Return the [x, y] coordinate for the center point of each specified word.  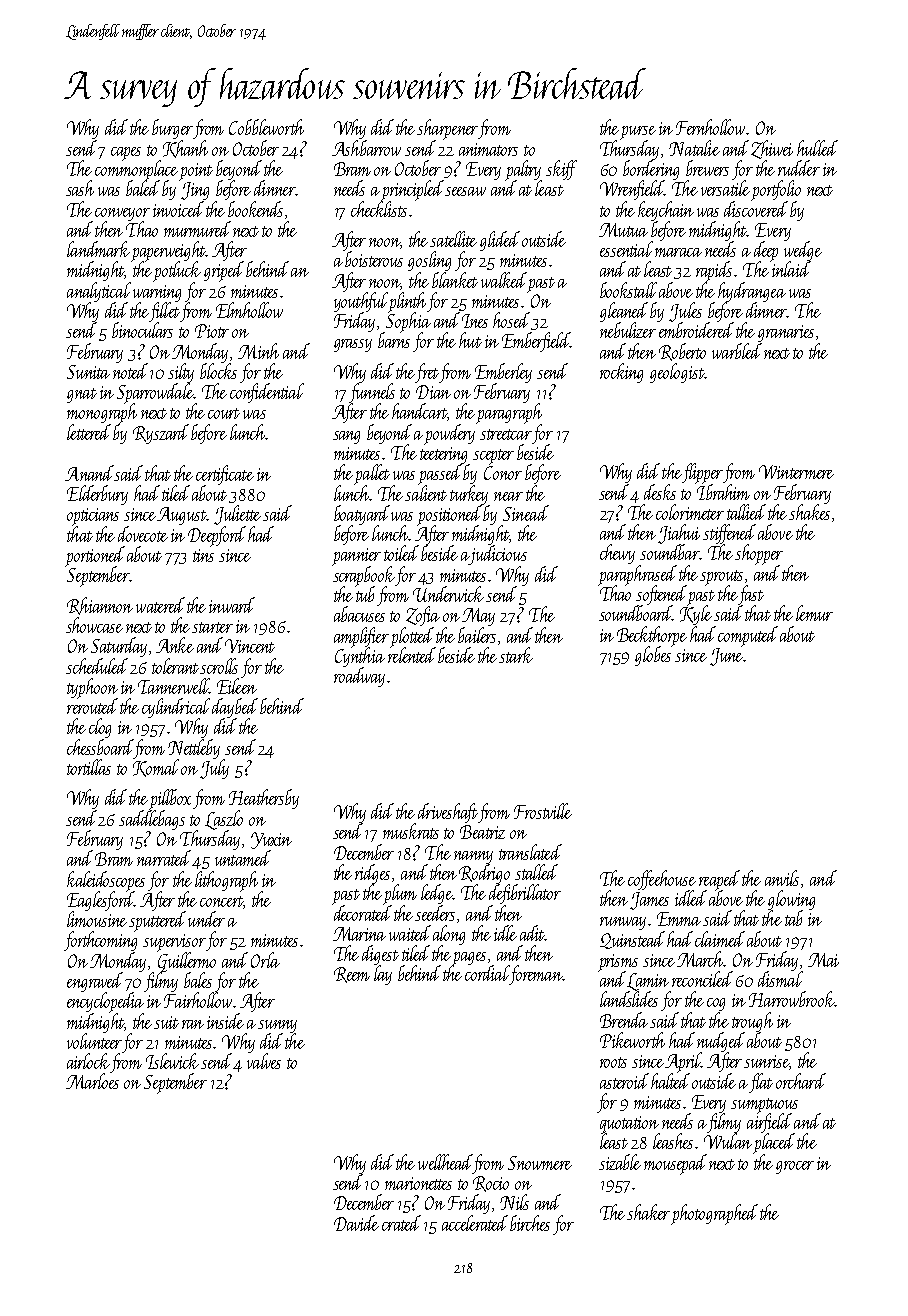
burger [172, 129]
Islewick [172, 1061]
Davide [356, 1223]
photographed [714, 1214]
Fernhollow [710, 127]
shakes [809, 512]
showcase [94, 625]
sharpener [447, 129]
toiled [401, 553]
